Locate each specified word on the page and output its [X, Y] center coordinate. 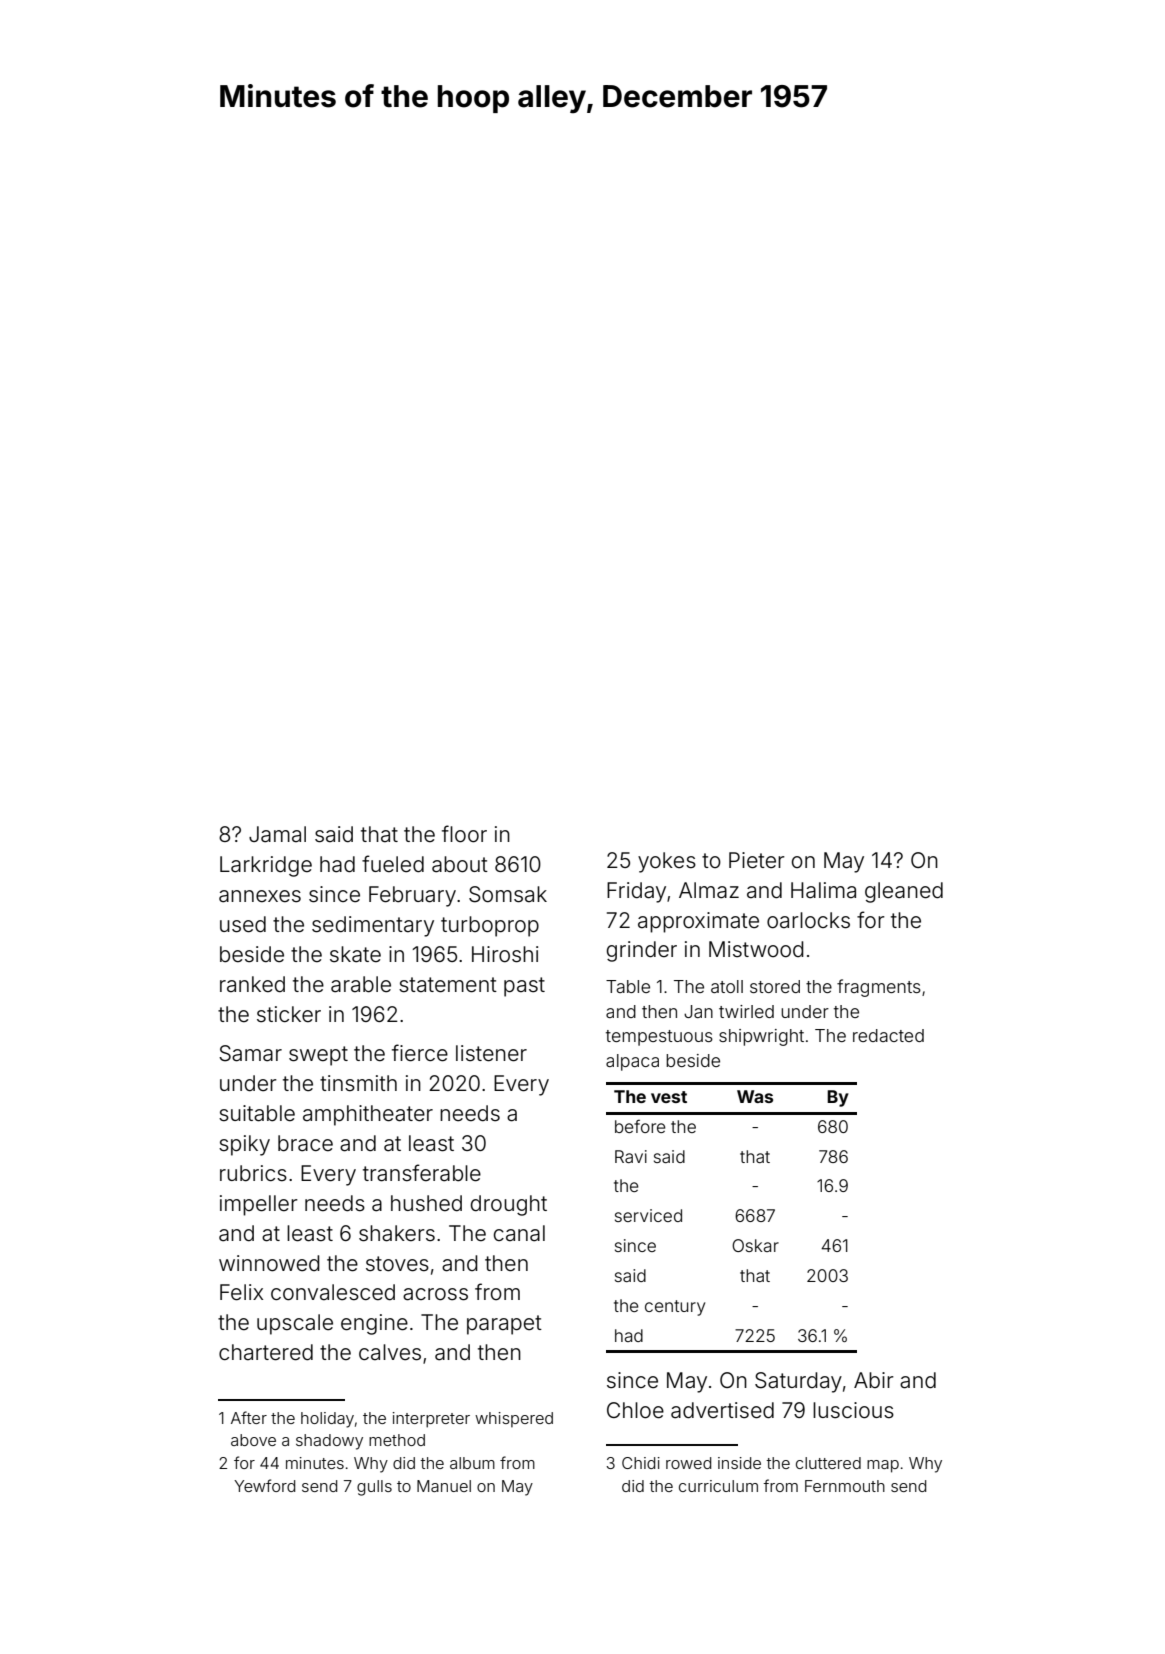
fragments [879, 988]
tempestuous [659, 1038]
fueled [393, 863]
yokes [667, 862]
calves [390, 1352]
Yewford [264, 1485]
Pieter [757, 860]
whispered [514, 1419]
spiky [244, 1145]
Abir [874, 1380]
